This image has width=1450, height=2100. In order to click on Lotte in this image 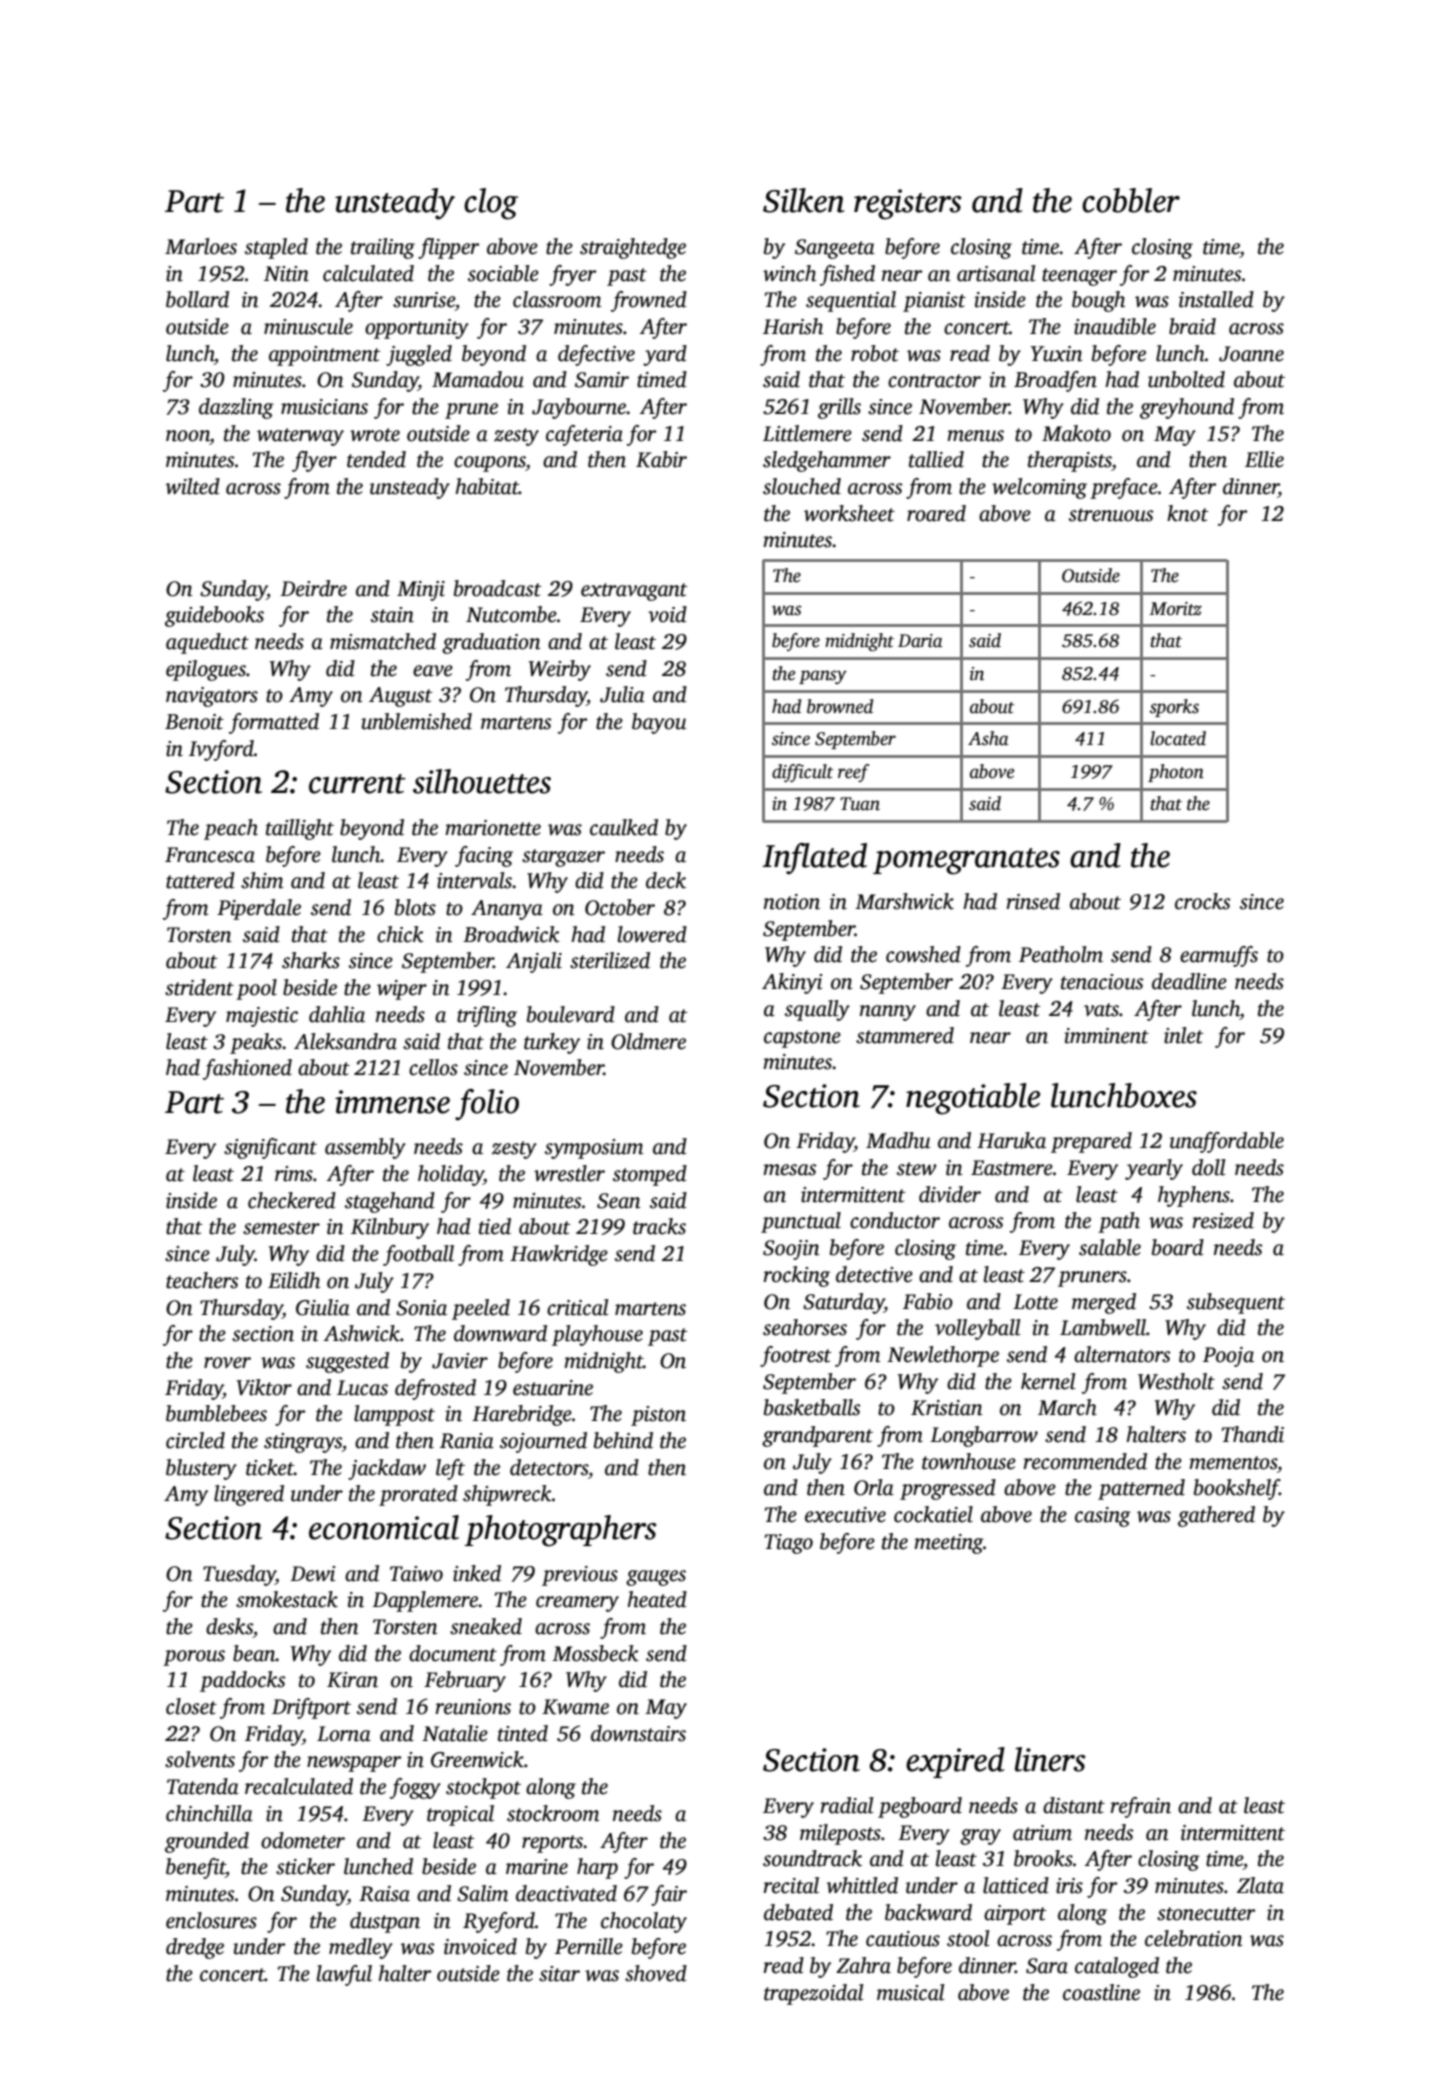, I will do `click(1035, 1302)`.
